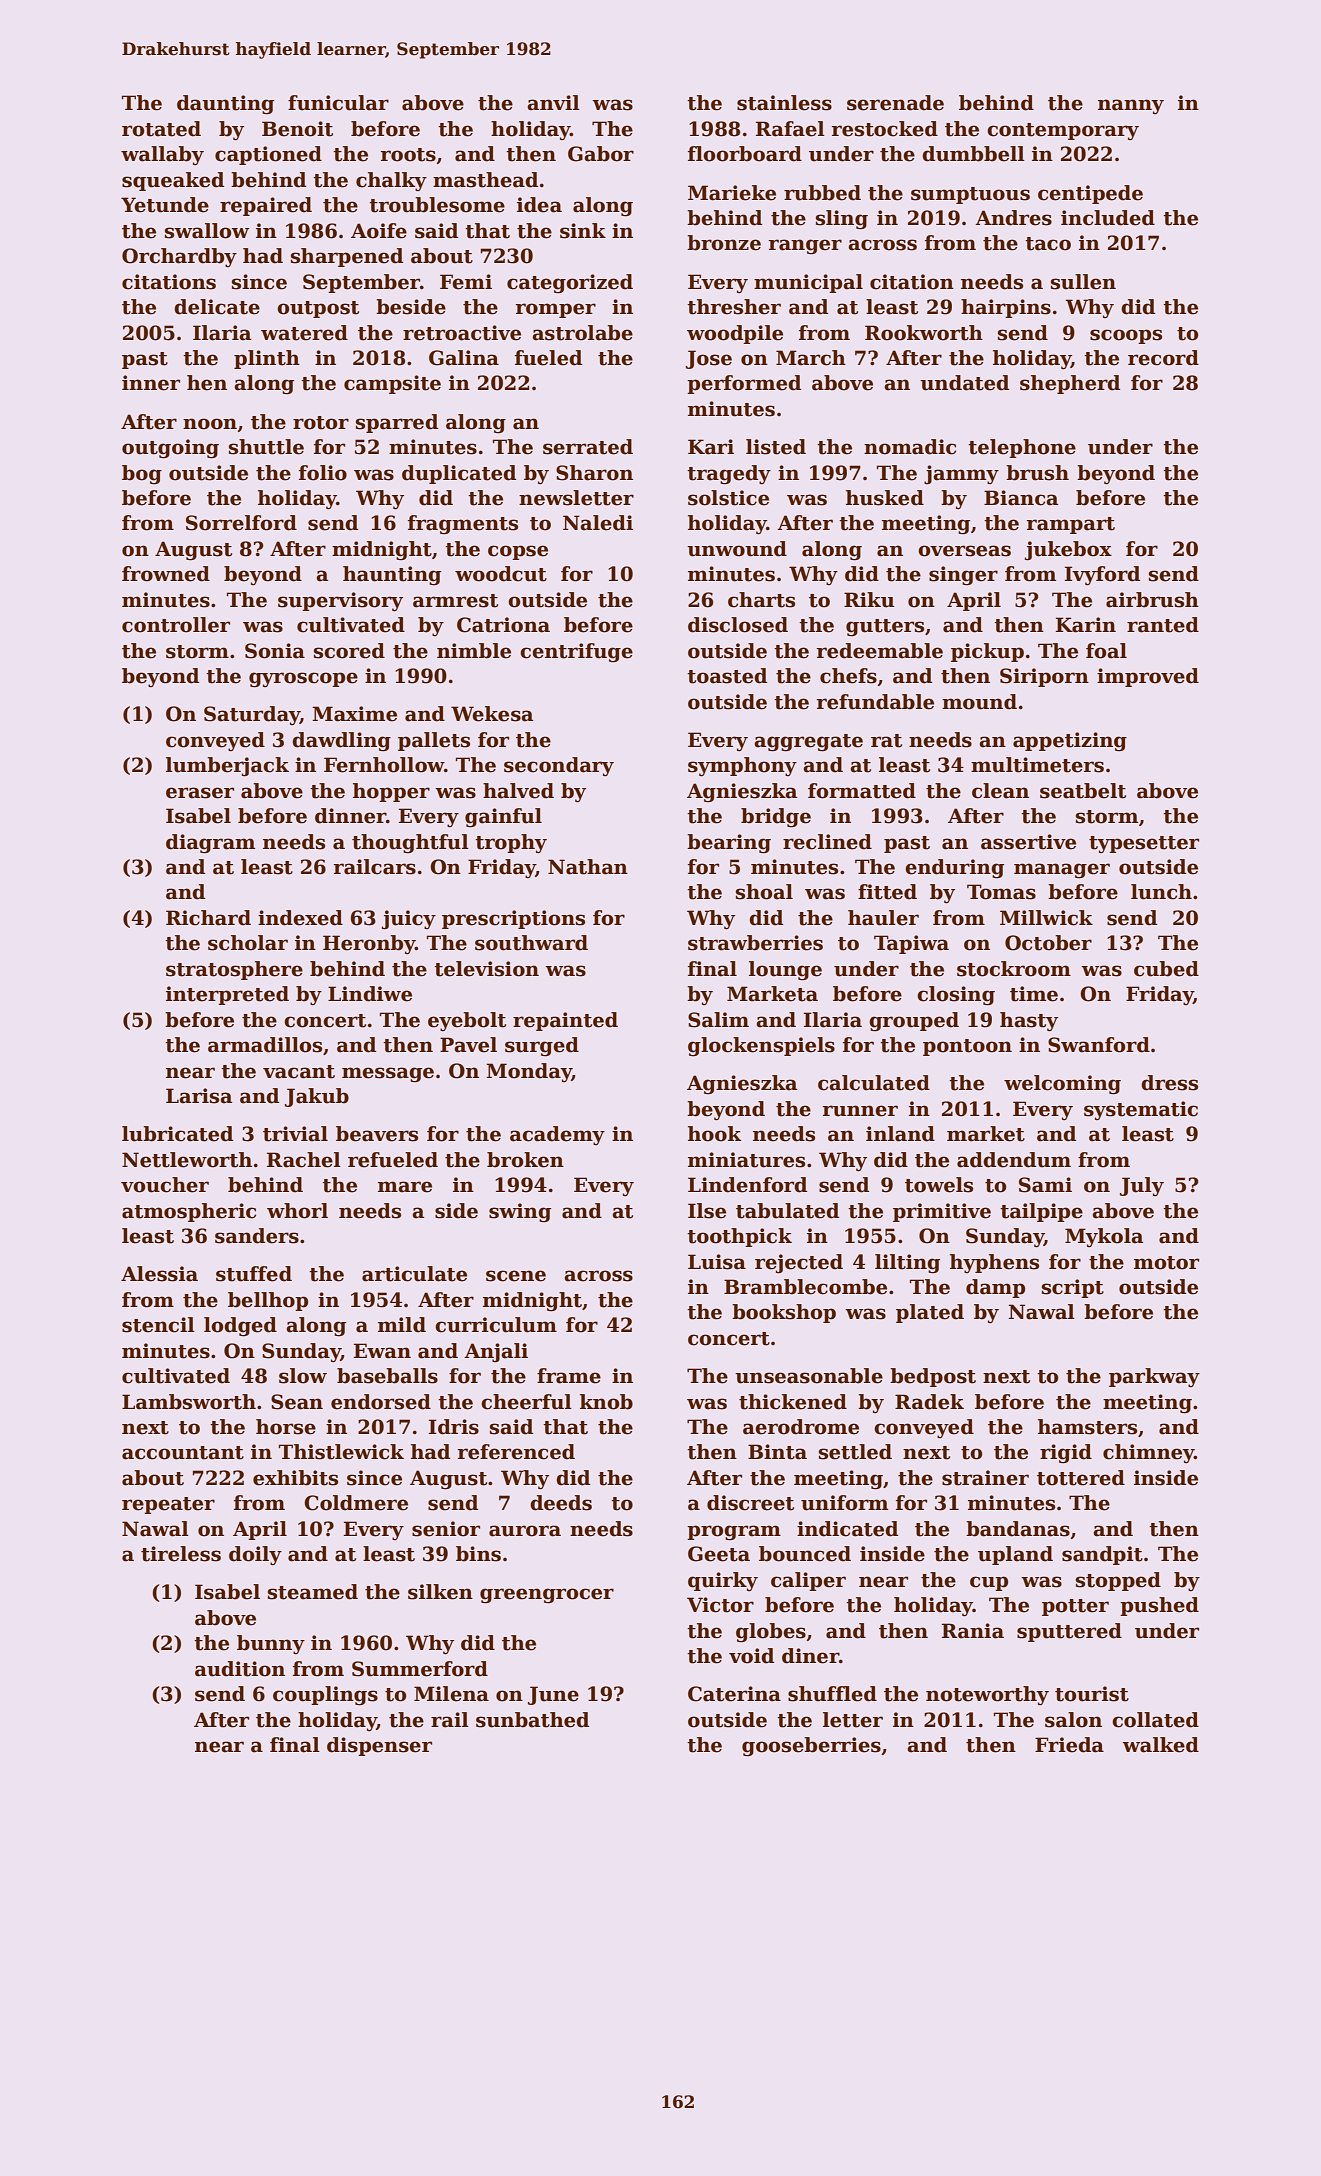 The image size is (1321, 2176). Describe the element at coordinates (177, 1134) in the image. I see `lubricated` at that location.
